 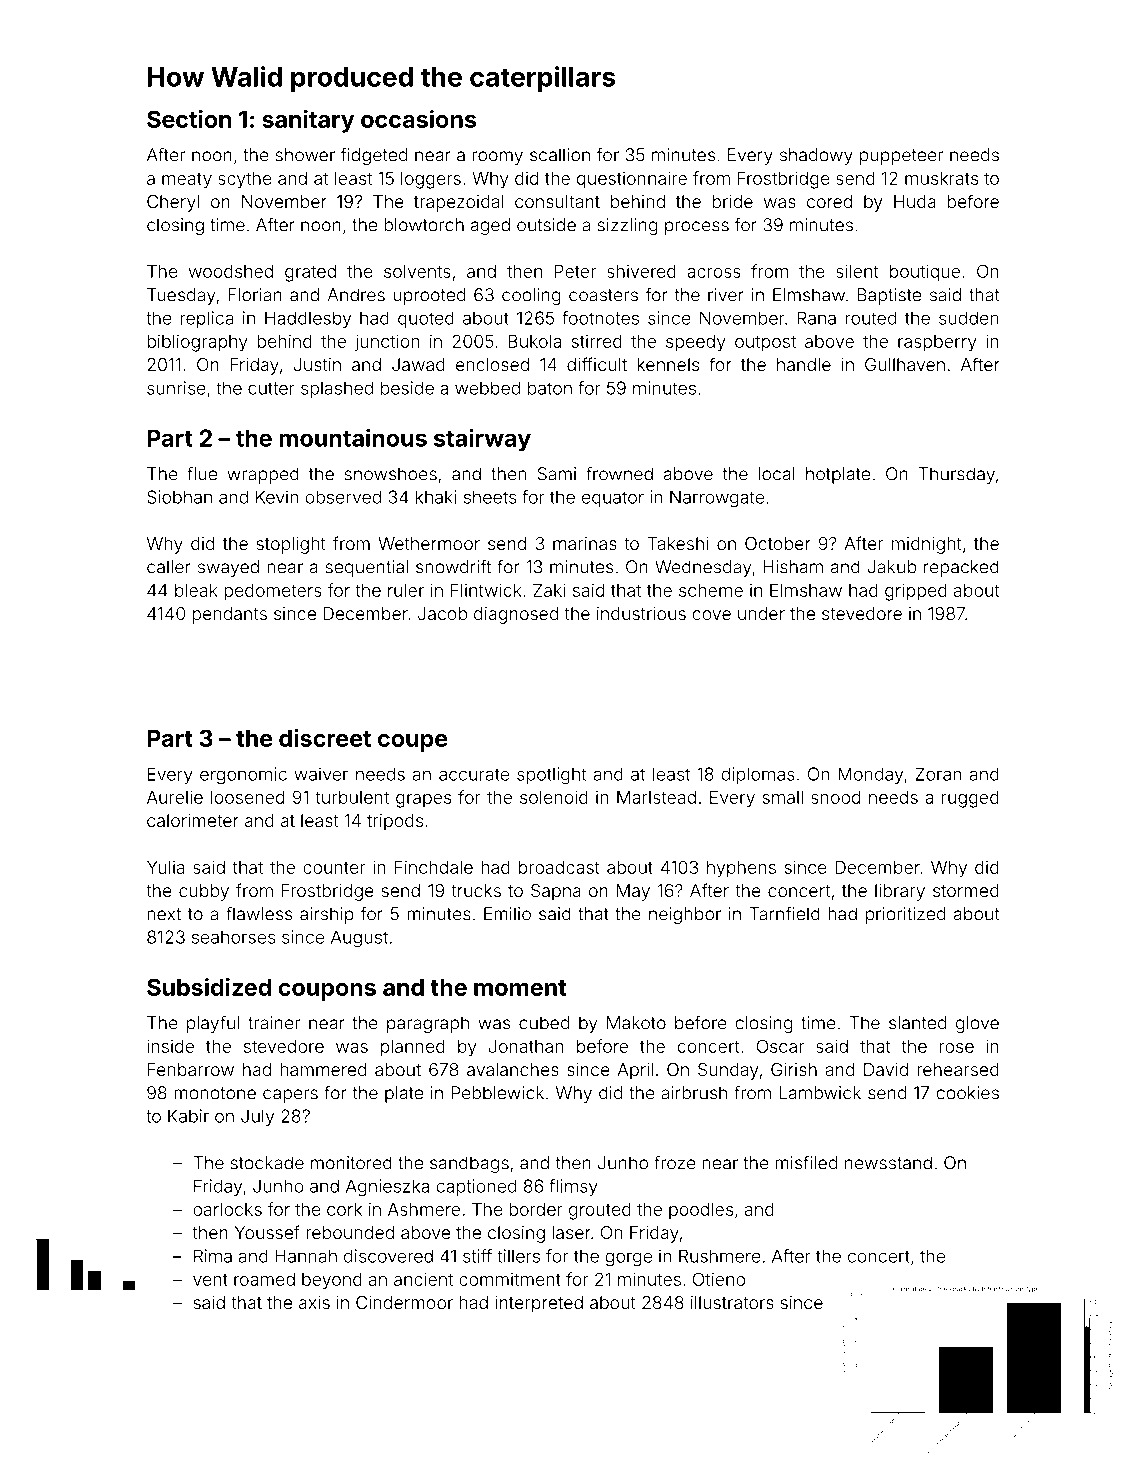 I want to click on rugged, so click(x=970, y=799).
